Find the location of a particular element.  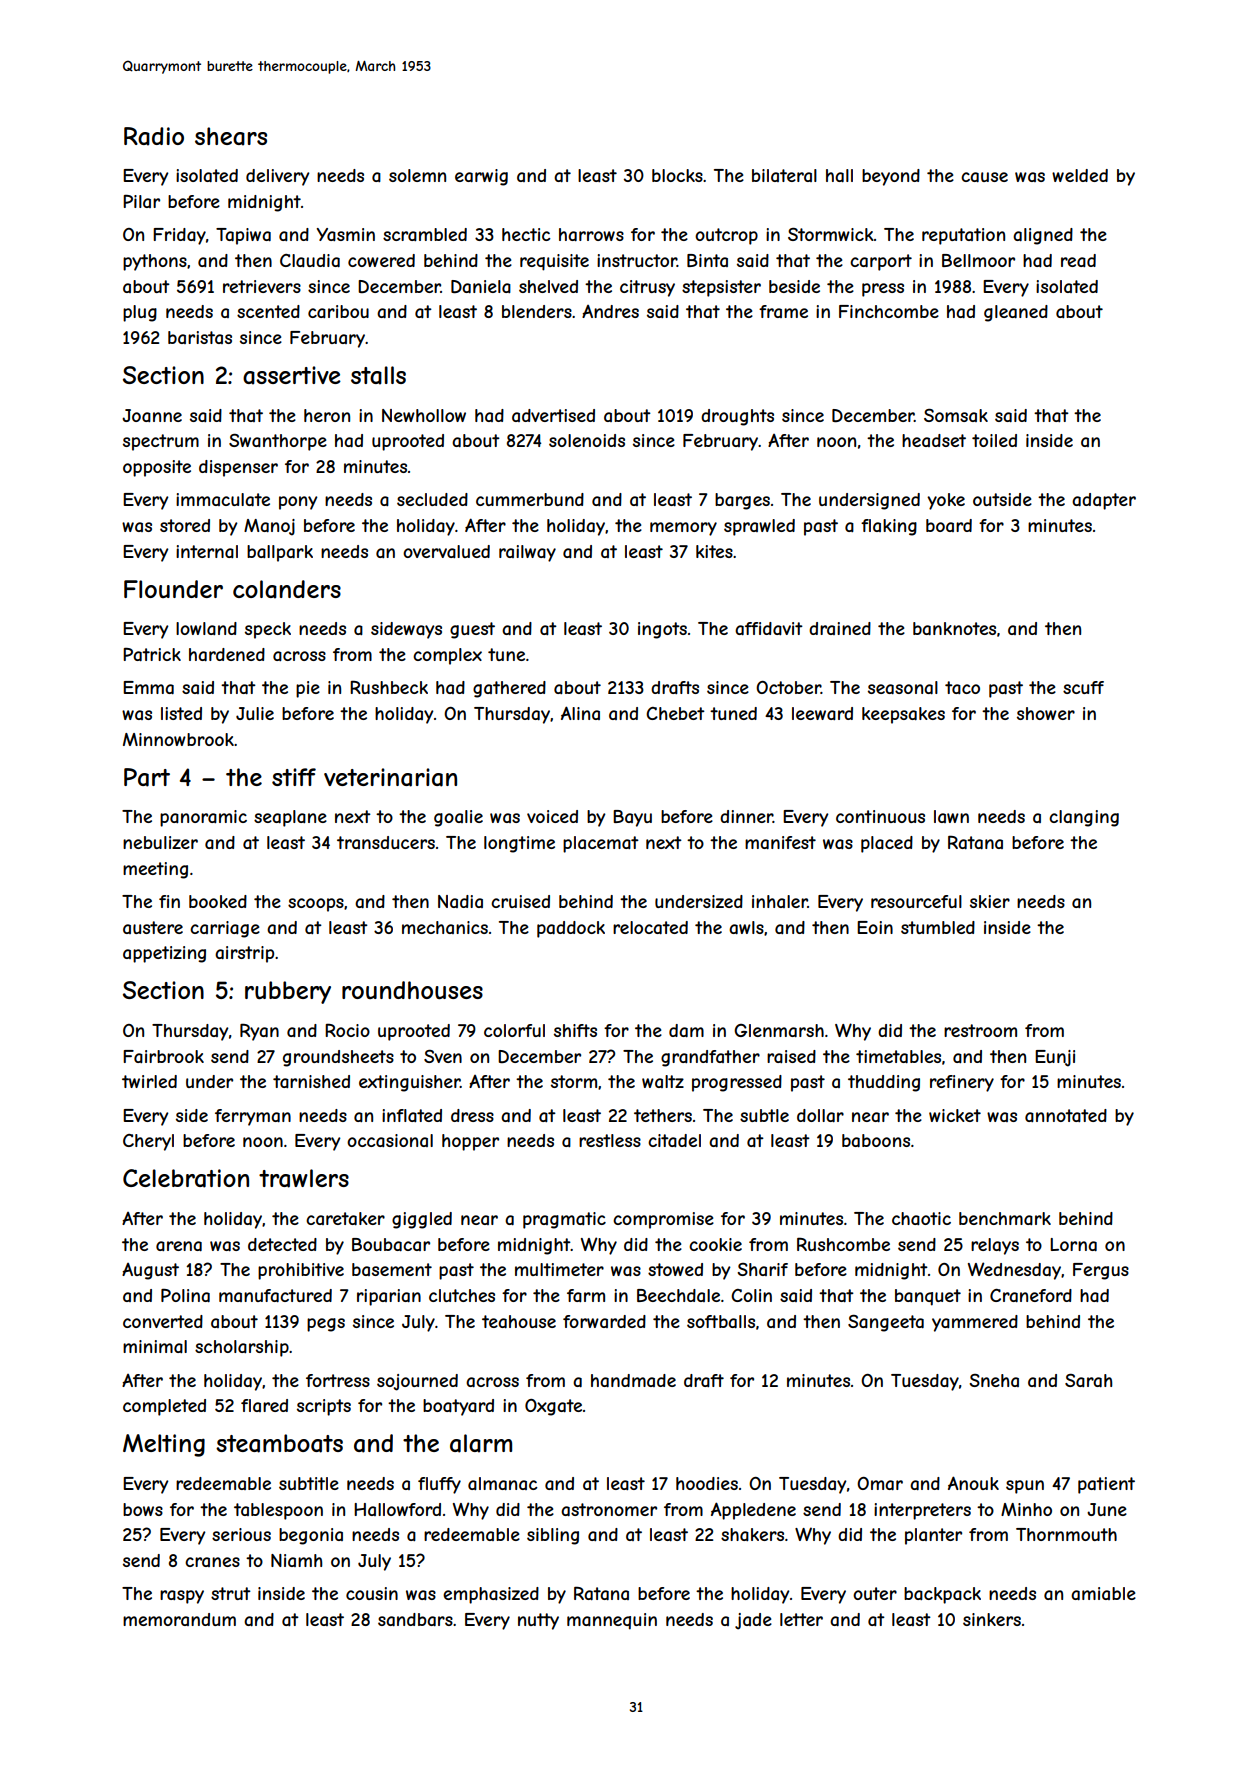

Eunji is located at coordinates (1055, 1058).
